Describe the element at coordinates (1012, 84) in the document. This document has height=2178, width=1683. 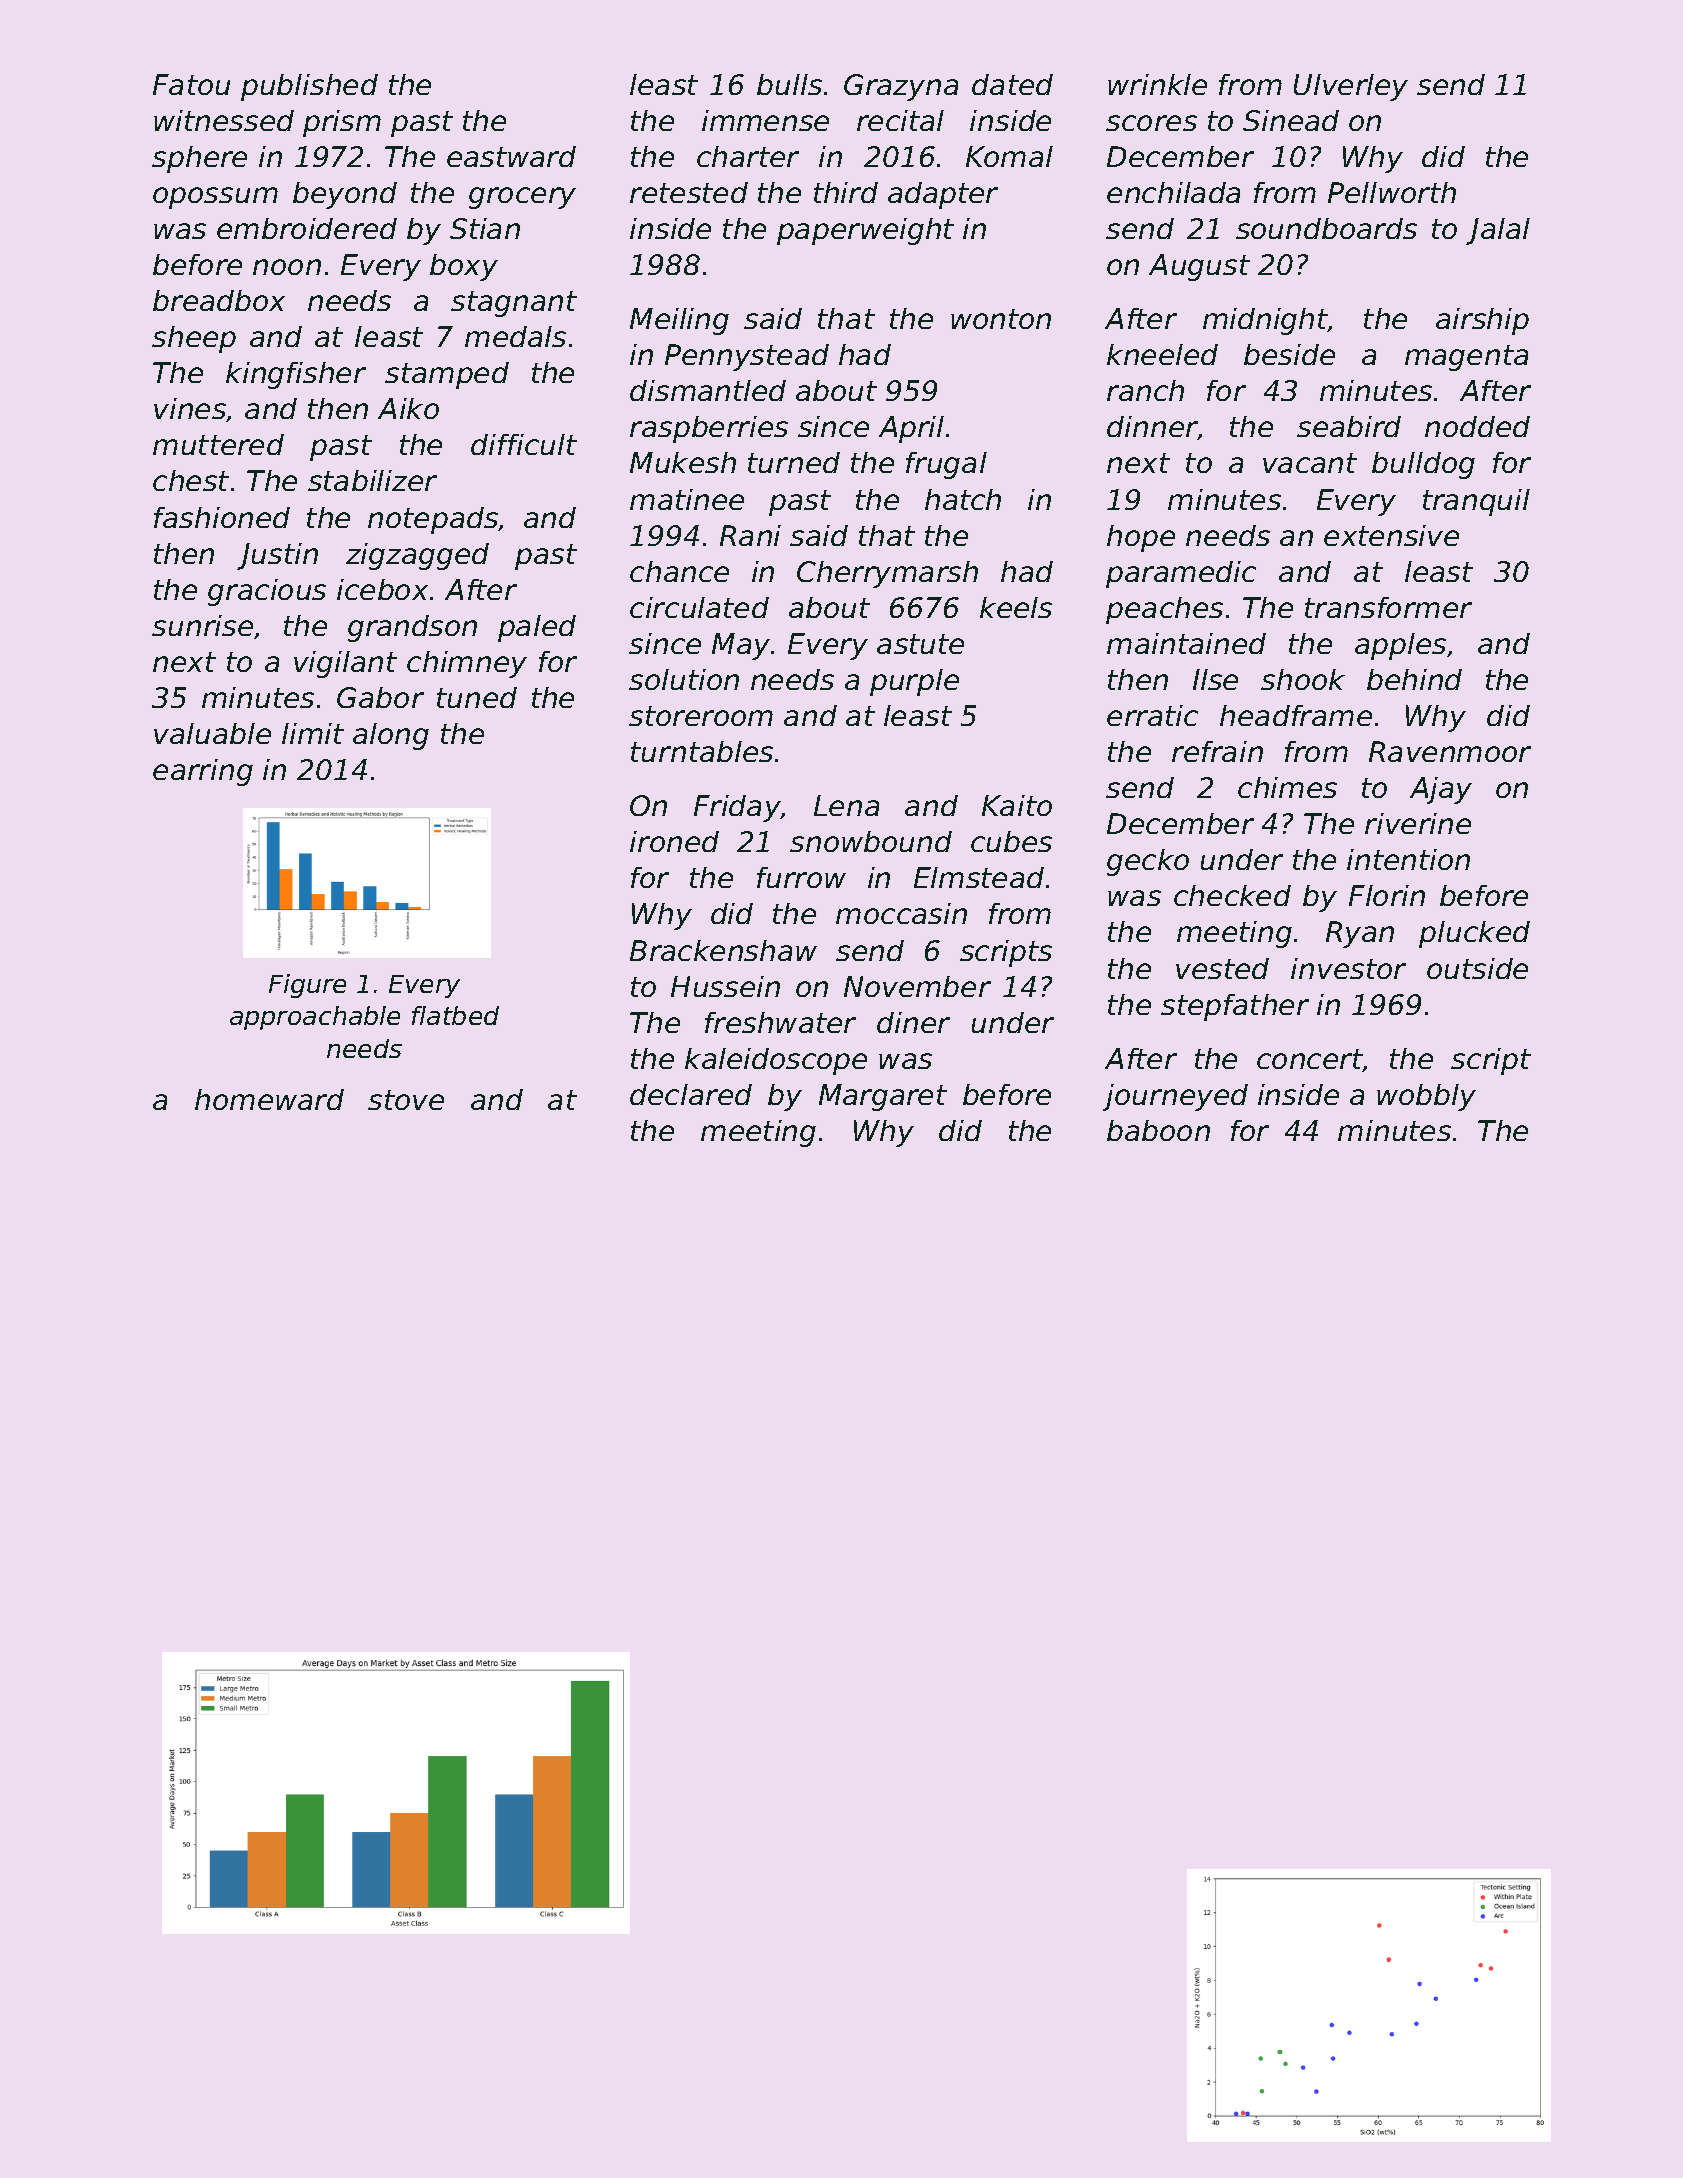
I see `dated` at that location.
